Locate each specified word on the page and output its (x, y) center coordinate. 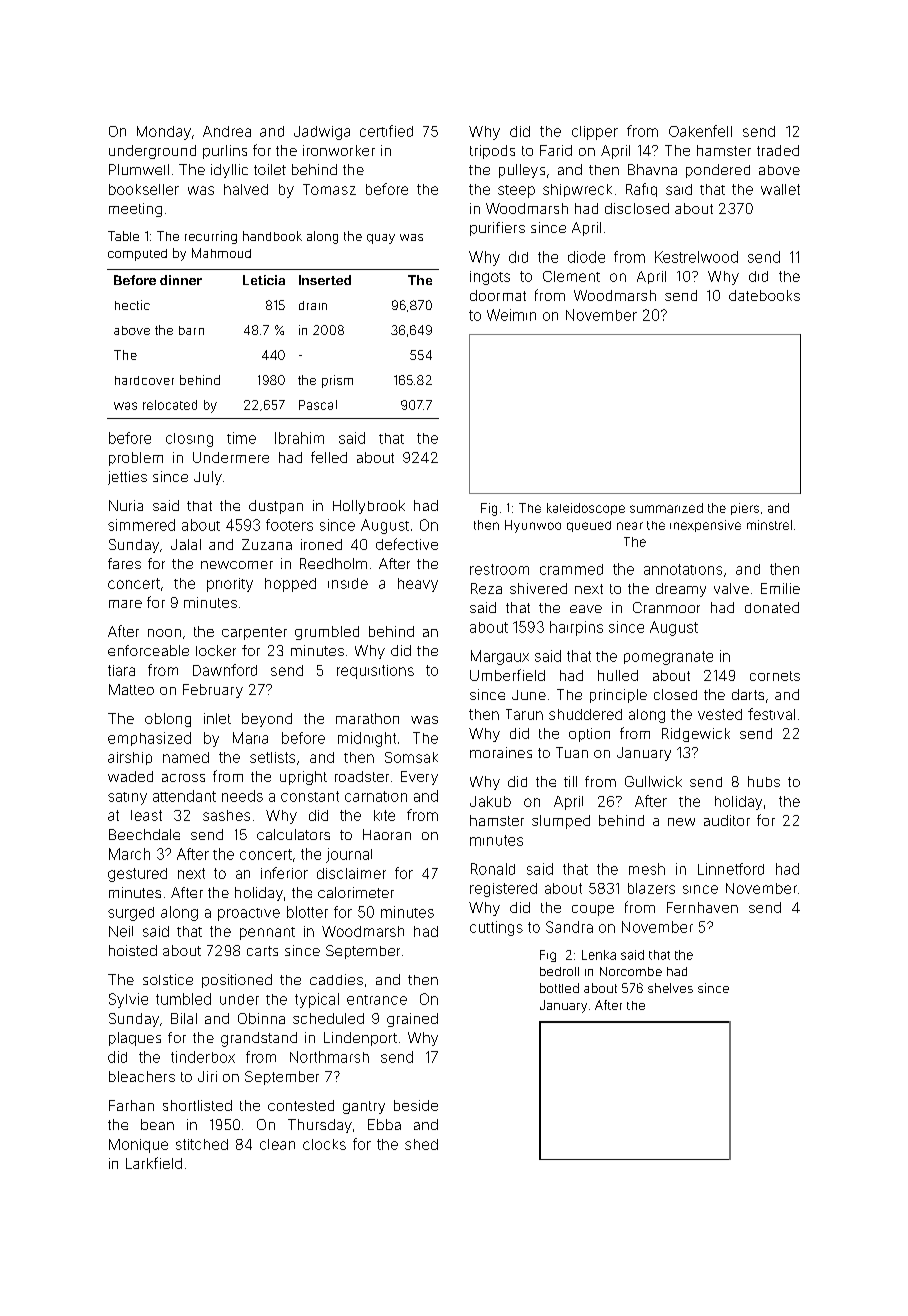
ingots (490, 278)
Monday (164, 133)
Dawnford (225, 670)
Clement (571, 276)
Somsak (411, 757)
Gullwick (653, 781)
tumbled (183, 999)
